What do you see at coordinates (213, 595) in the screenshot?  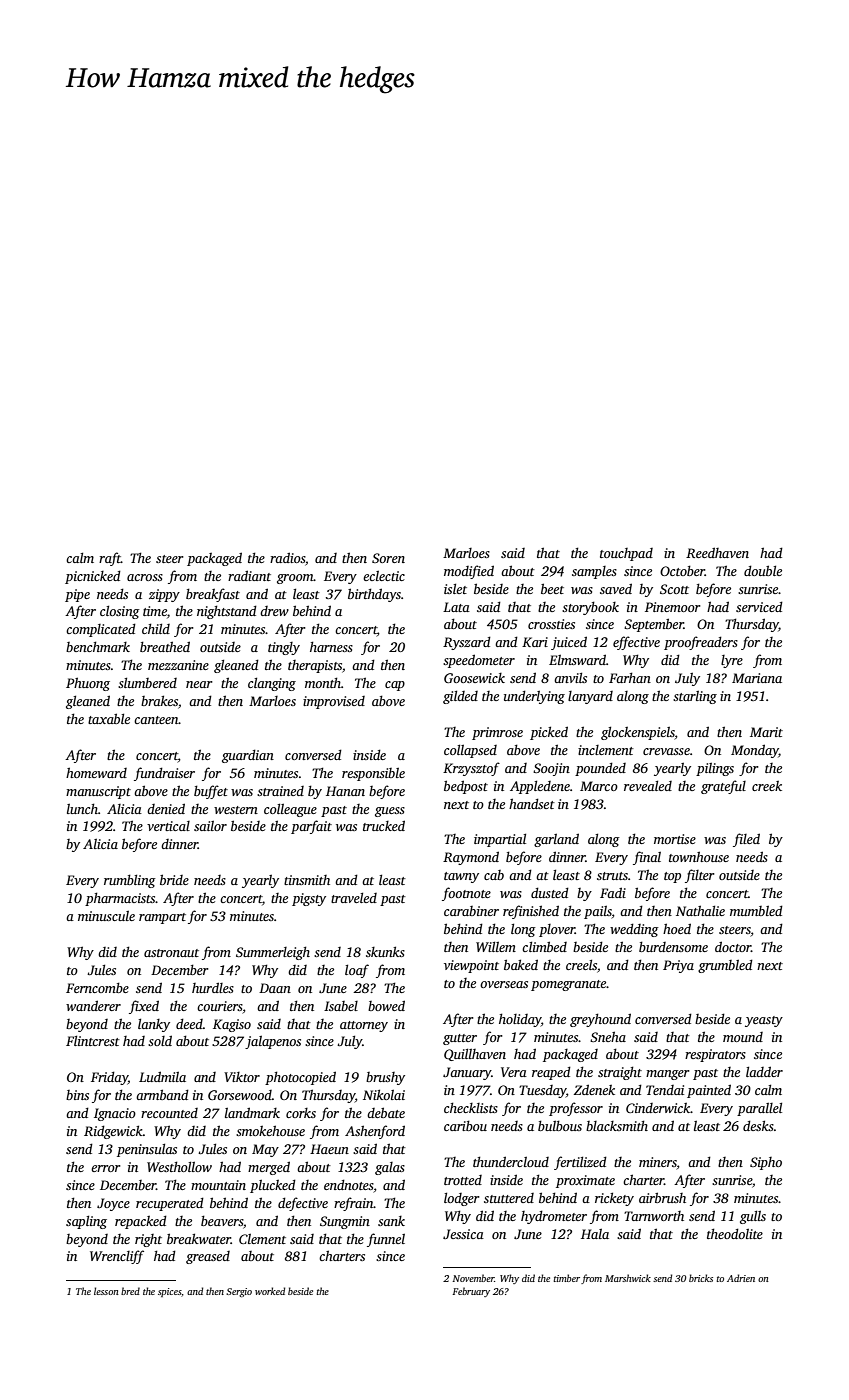 I see `breakfast` at bounding box center [213, 595].
